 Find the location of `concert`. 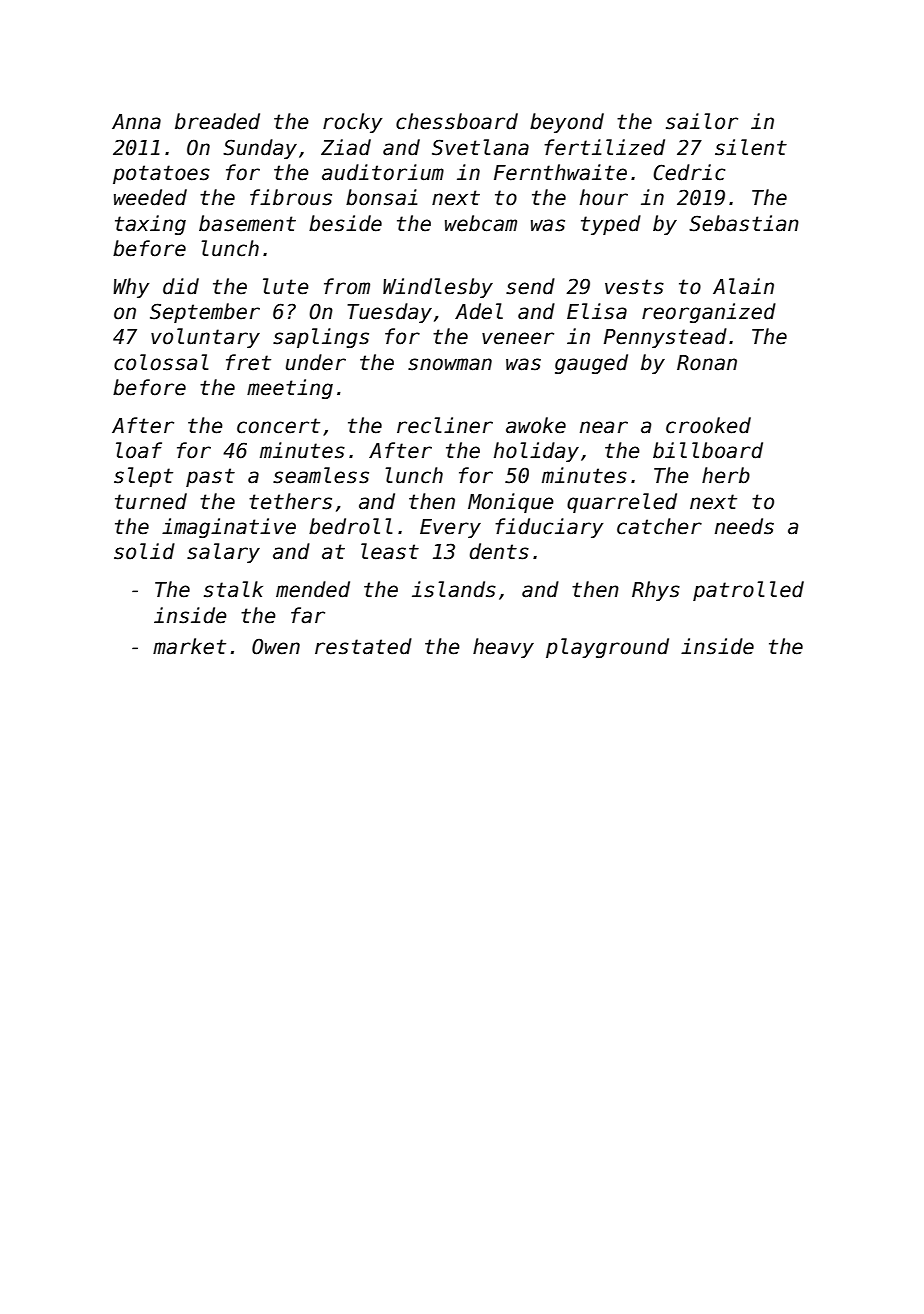

concert is located at coordinates (278, 426).
